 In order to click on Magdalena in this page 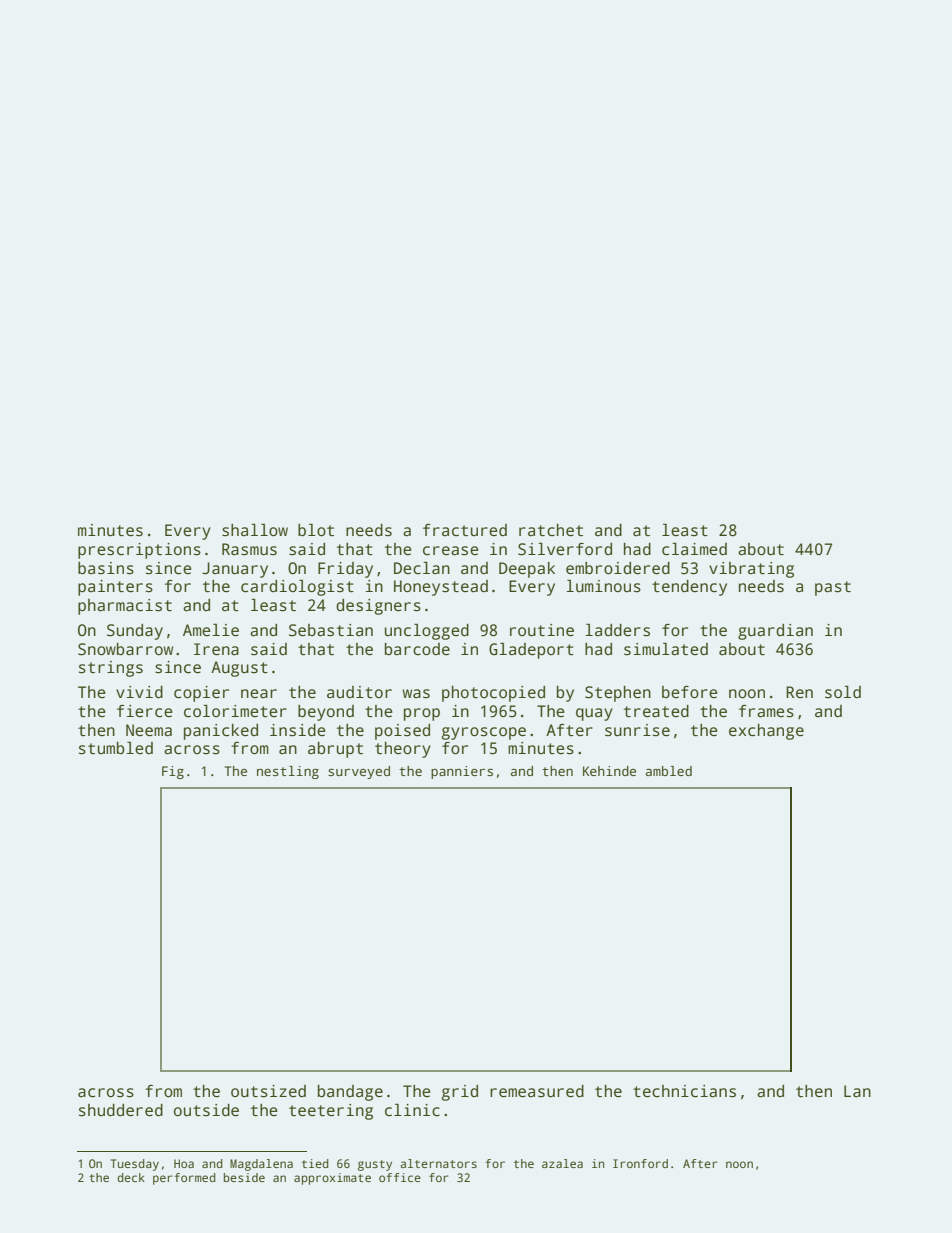, I will do `click(261, 1165)`.
